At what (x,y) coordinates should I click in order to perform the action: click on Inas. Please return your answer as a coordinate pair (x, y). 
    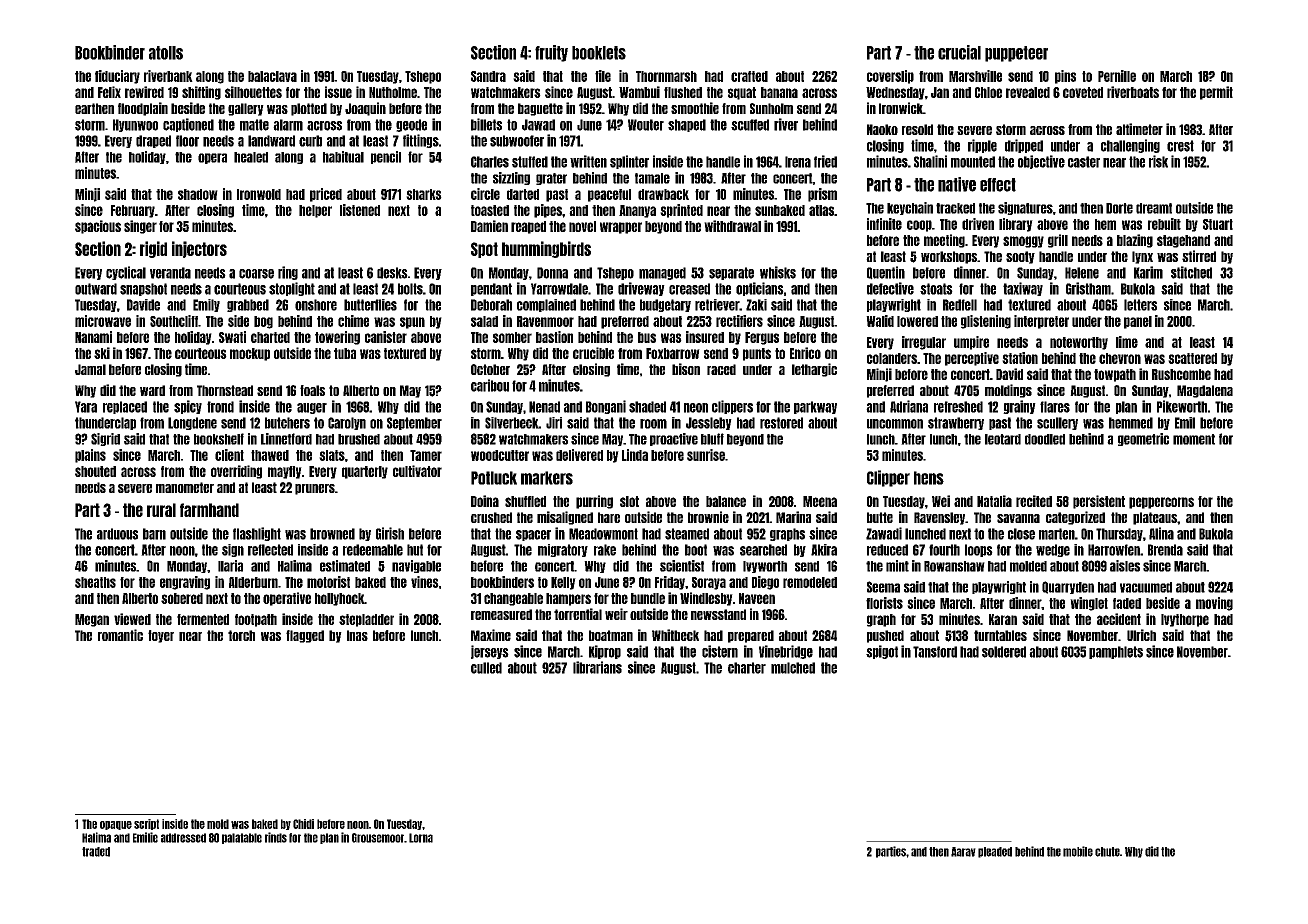
    Looking at the image, I should click on (357, 635).
